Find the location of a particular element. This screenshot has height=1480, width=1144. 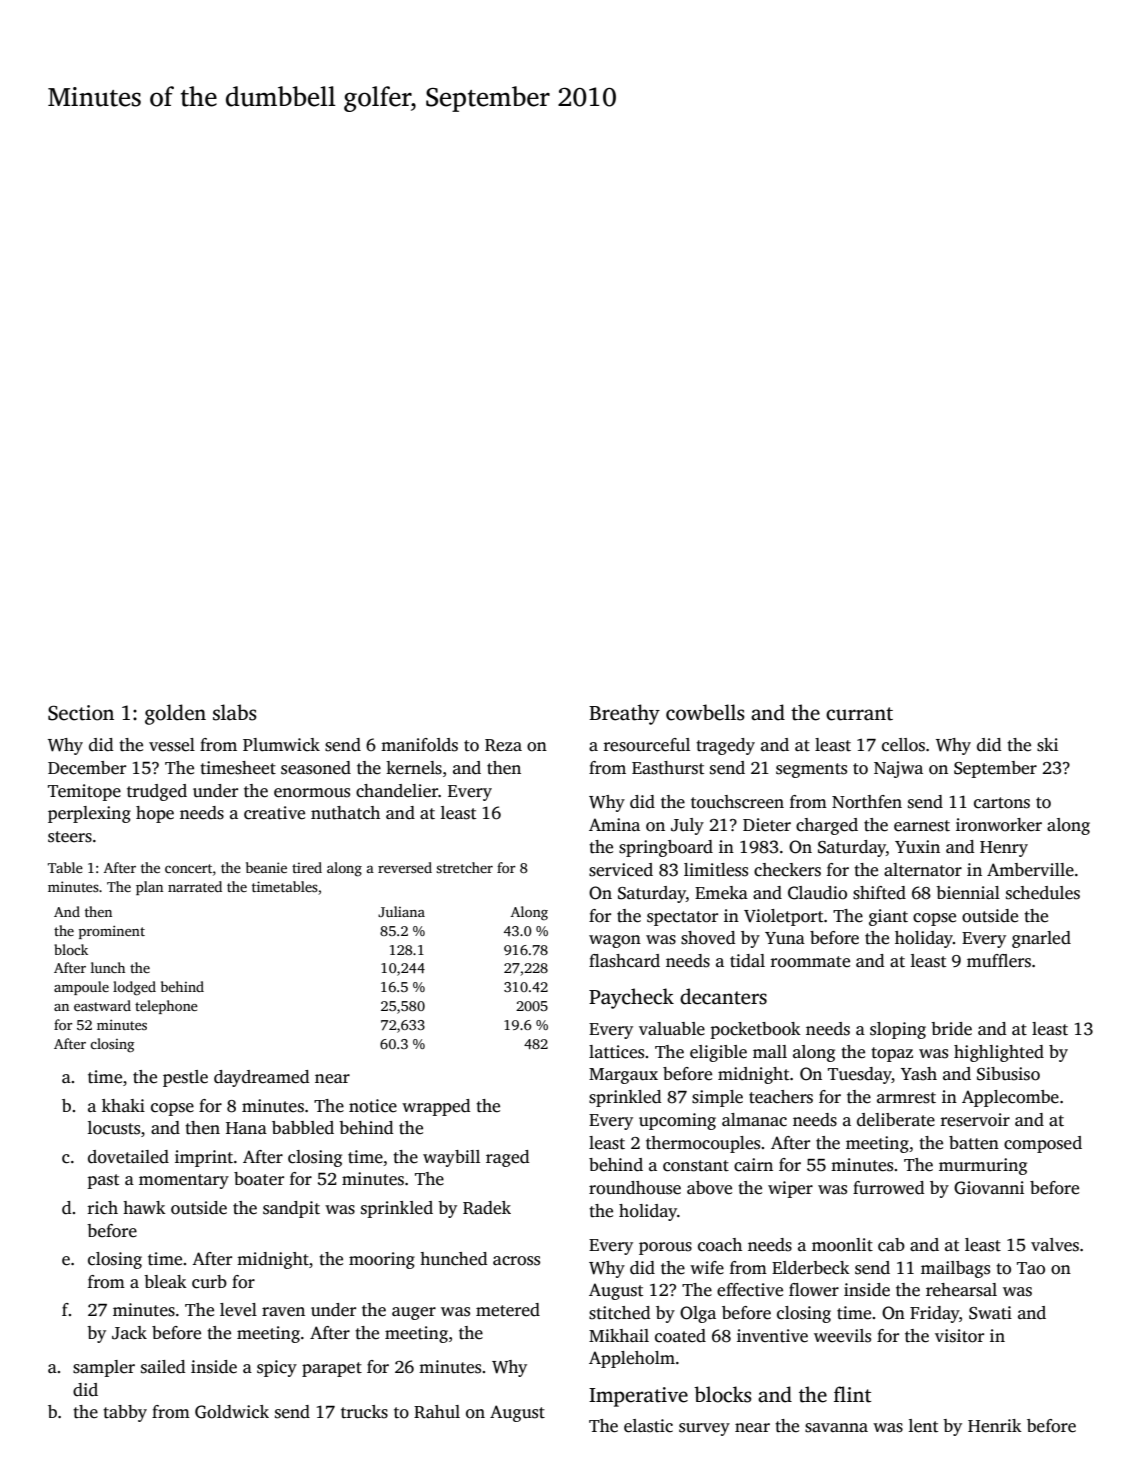

Goldwick is located at coordinates (232, 1412).
